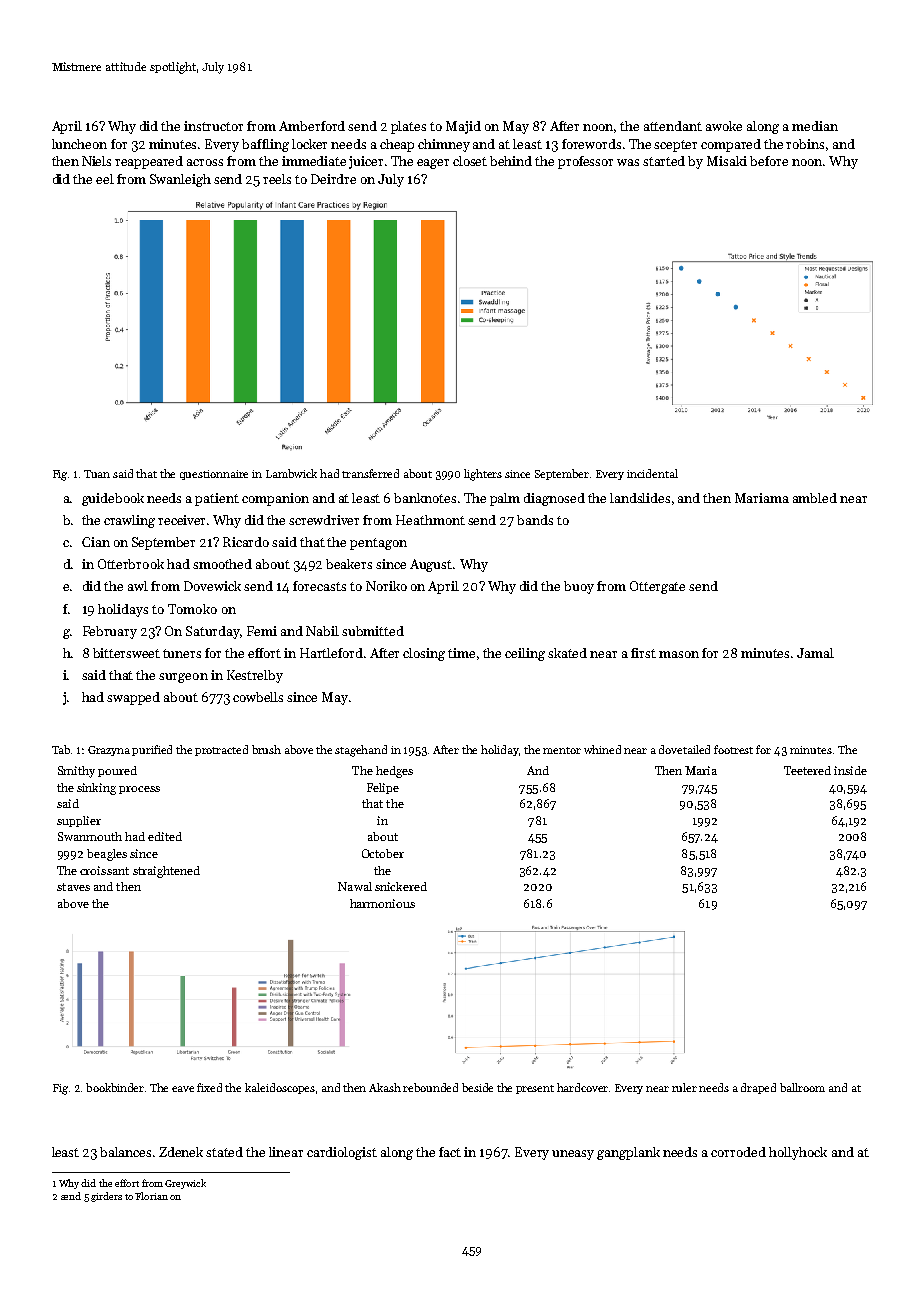 The height and width of the image is (1308, 924). I want to click on dovetailed, so click(684, 749).
